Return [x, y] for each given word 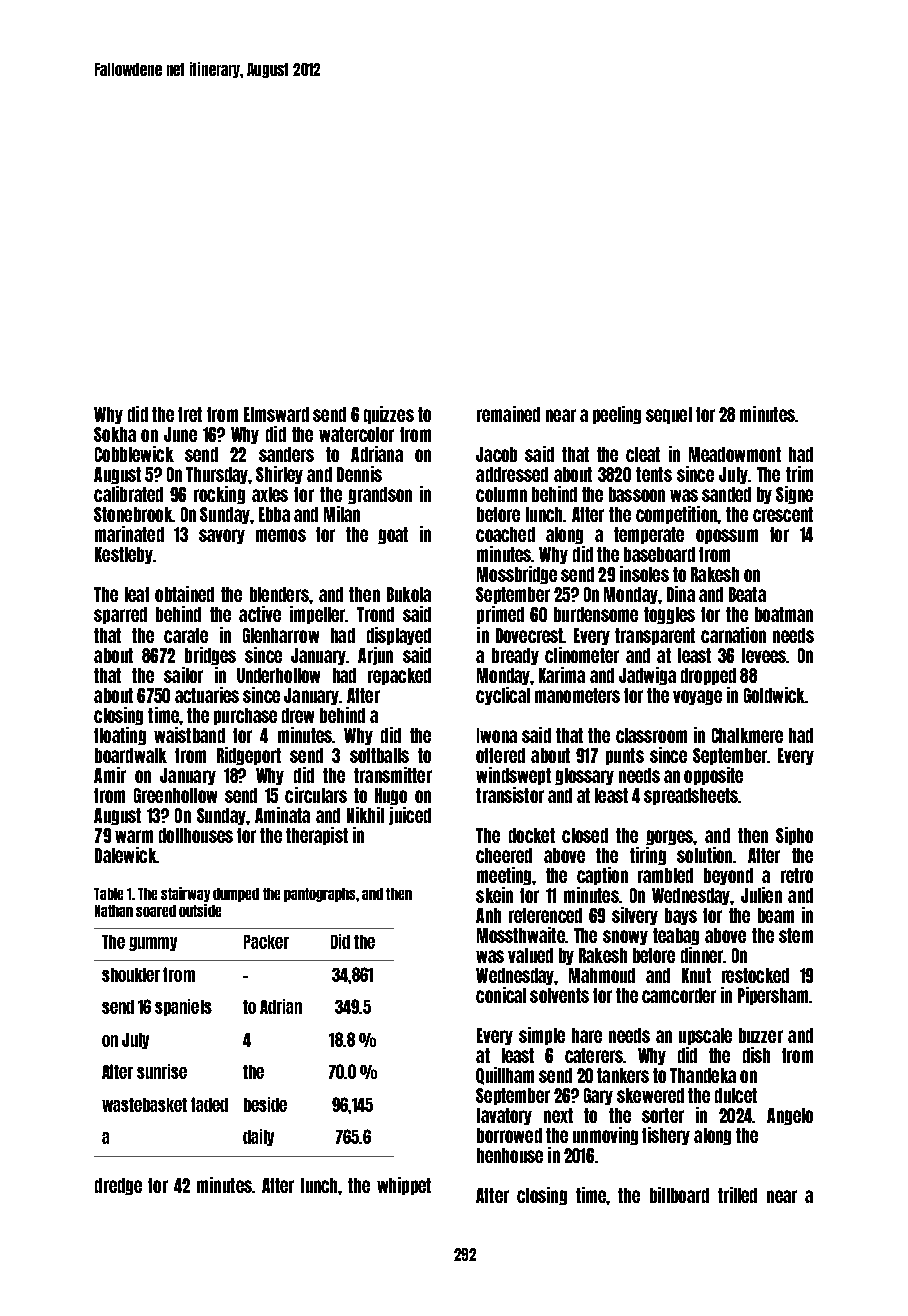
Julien [761, 895]
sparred [120, 615]
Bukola [409, 594]
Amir [110, 775]
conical [501, 995]
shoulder [131, 975]
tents [654, 474]
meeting [504, 876]
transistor [510, 795]
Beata [747, 594]
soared [156, 911]
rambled [665, 875]
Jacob [496, 454]
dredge [118, 1186]
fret [190, 414]
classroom [651, 735]
